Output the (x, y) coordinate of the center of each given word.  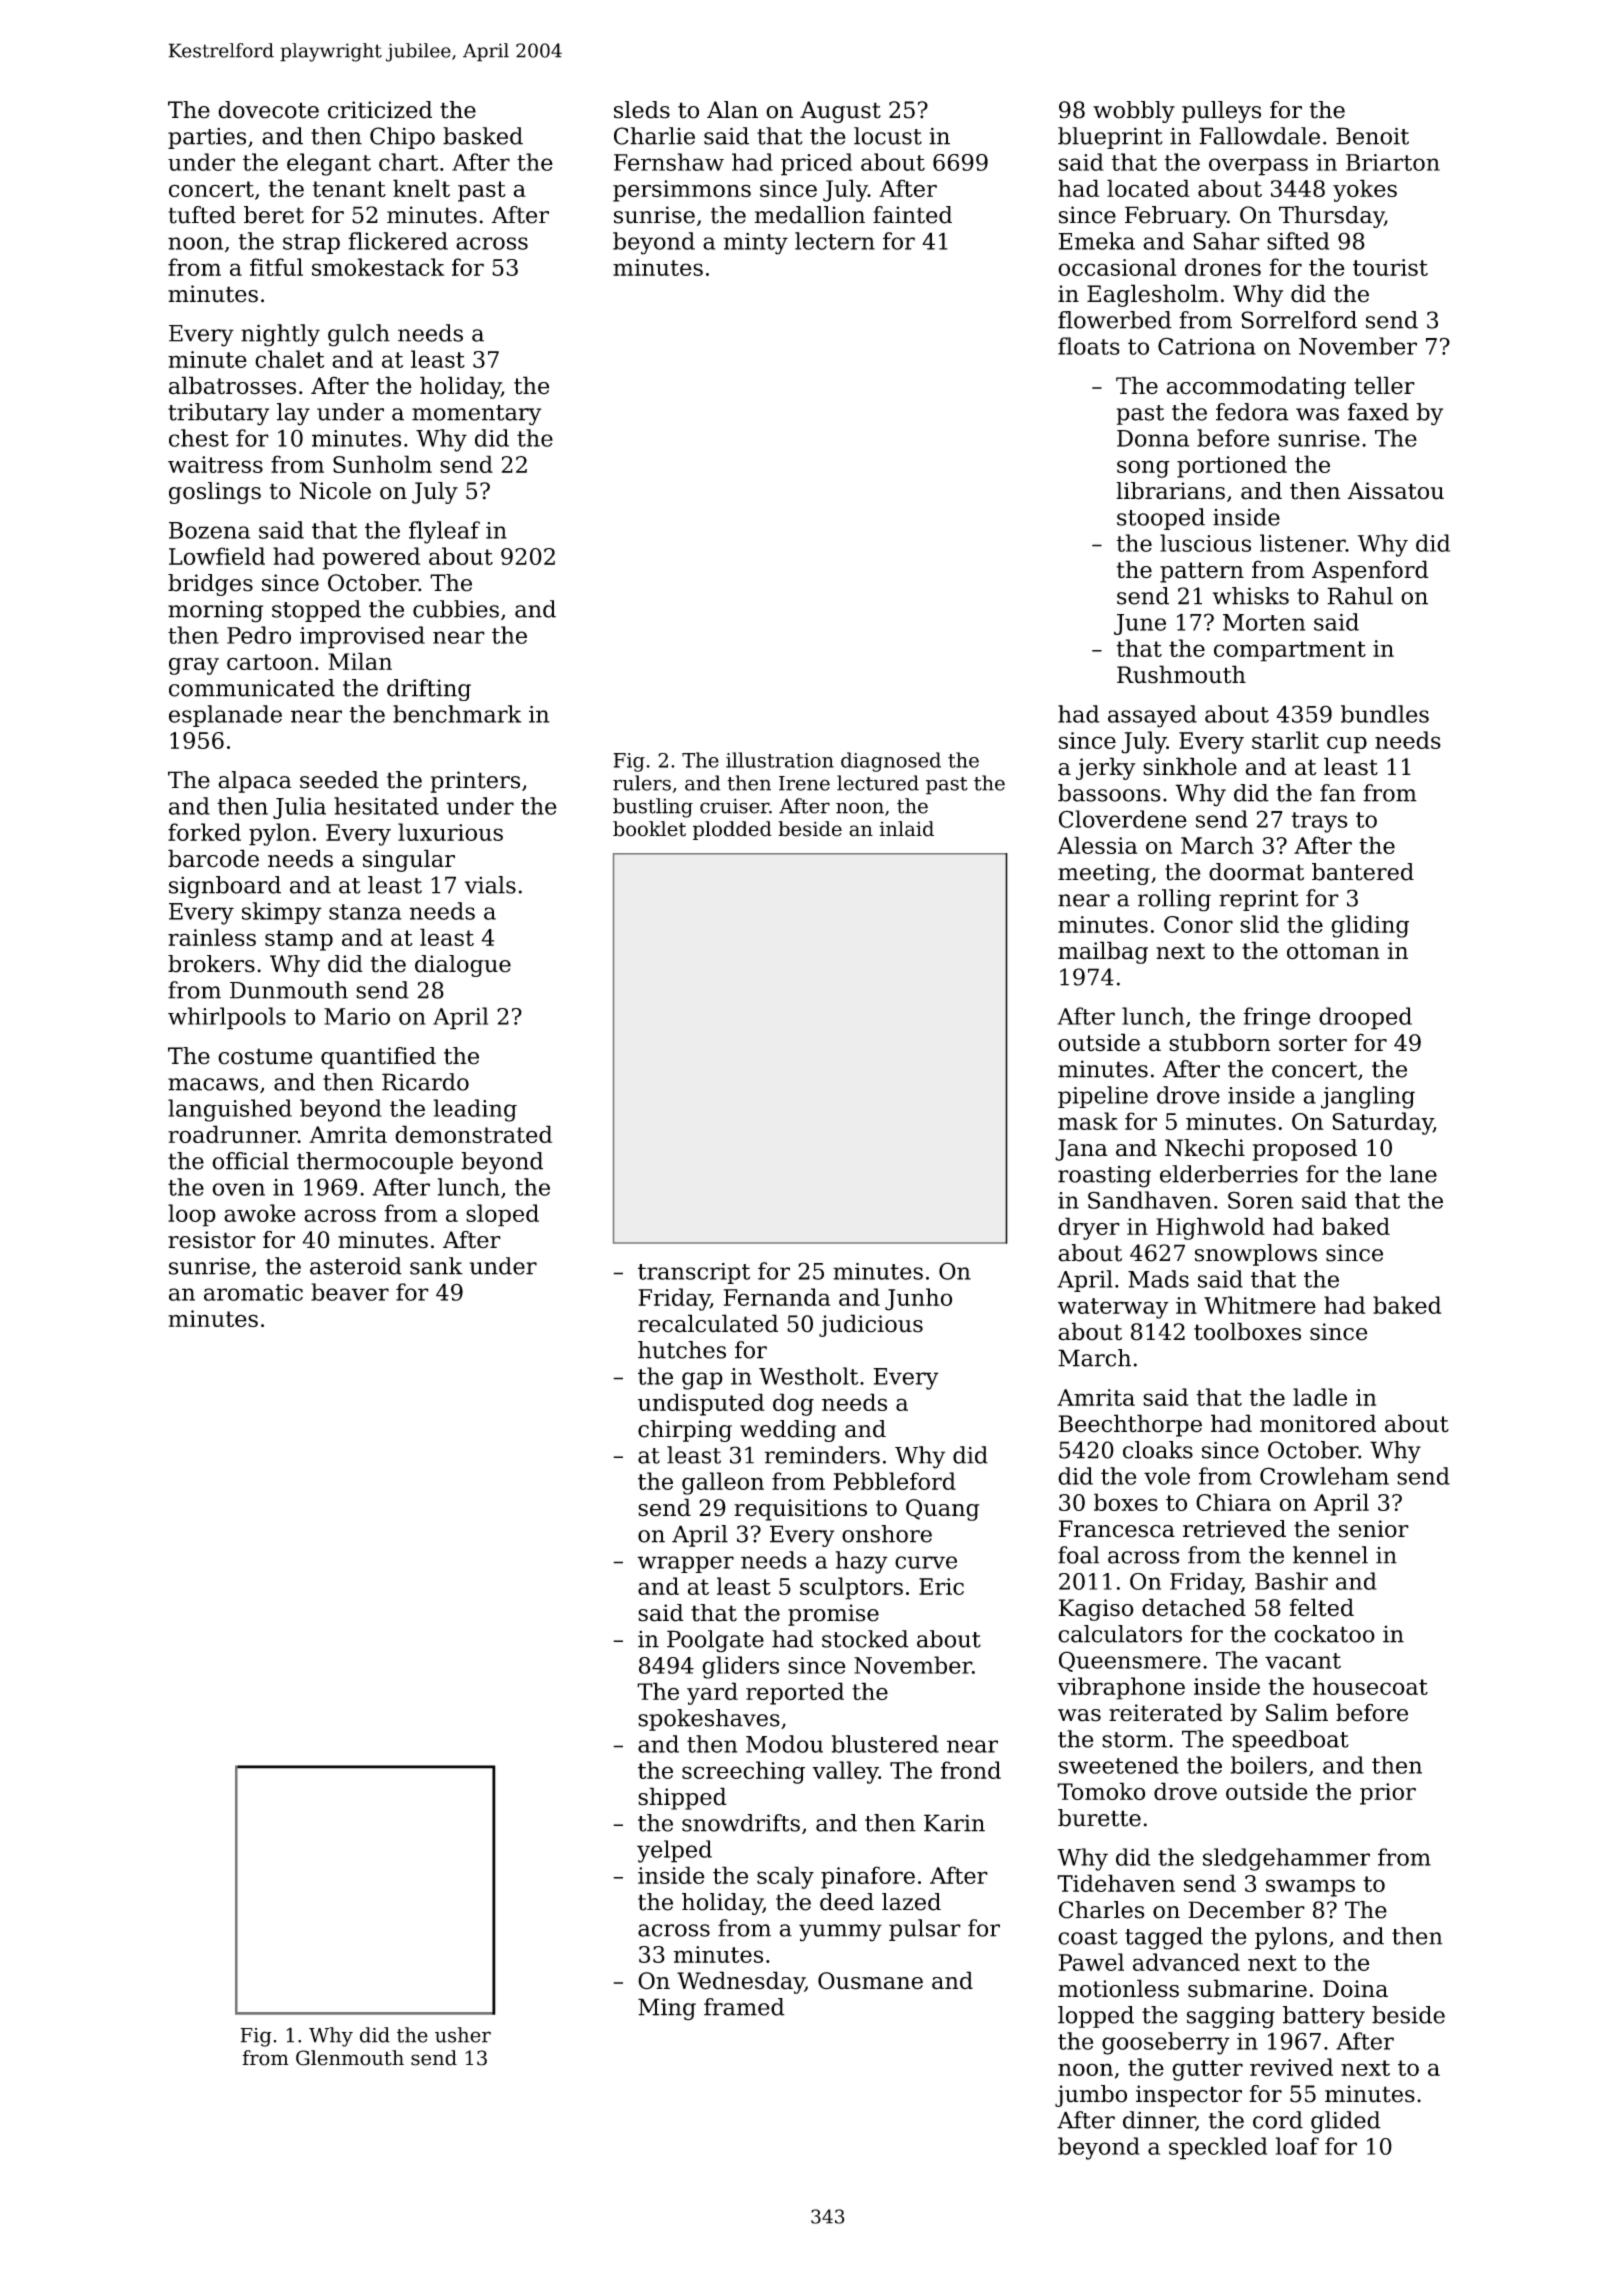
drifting (429, 690)
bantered (1363, 872)
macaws (213, 1084)
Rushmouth (1181, 674)
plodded (732, 830)
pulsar (925, 1930)
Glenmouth (350, 2058)
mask (1088, 1121)
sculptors (851, 1588)
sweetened (1119, 1765)
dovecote (268, 110)
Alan (732, 110)
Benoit (1372, 136)
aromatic (253, 1292)
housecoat (1370, 1686)
